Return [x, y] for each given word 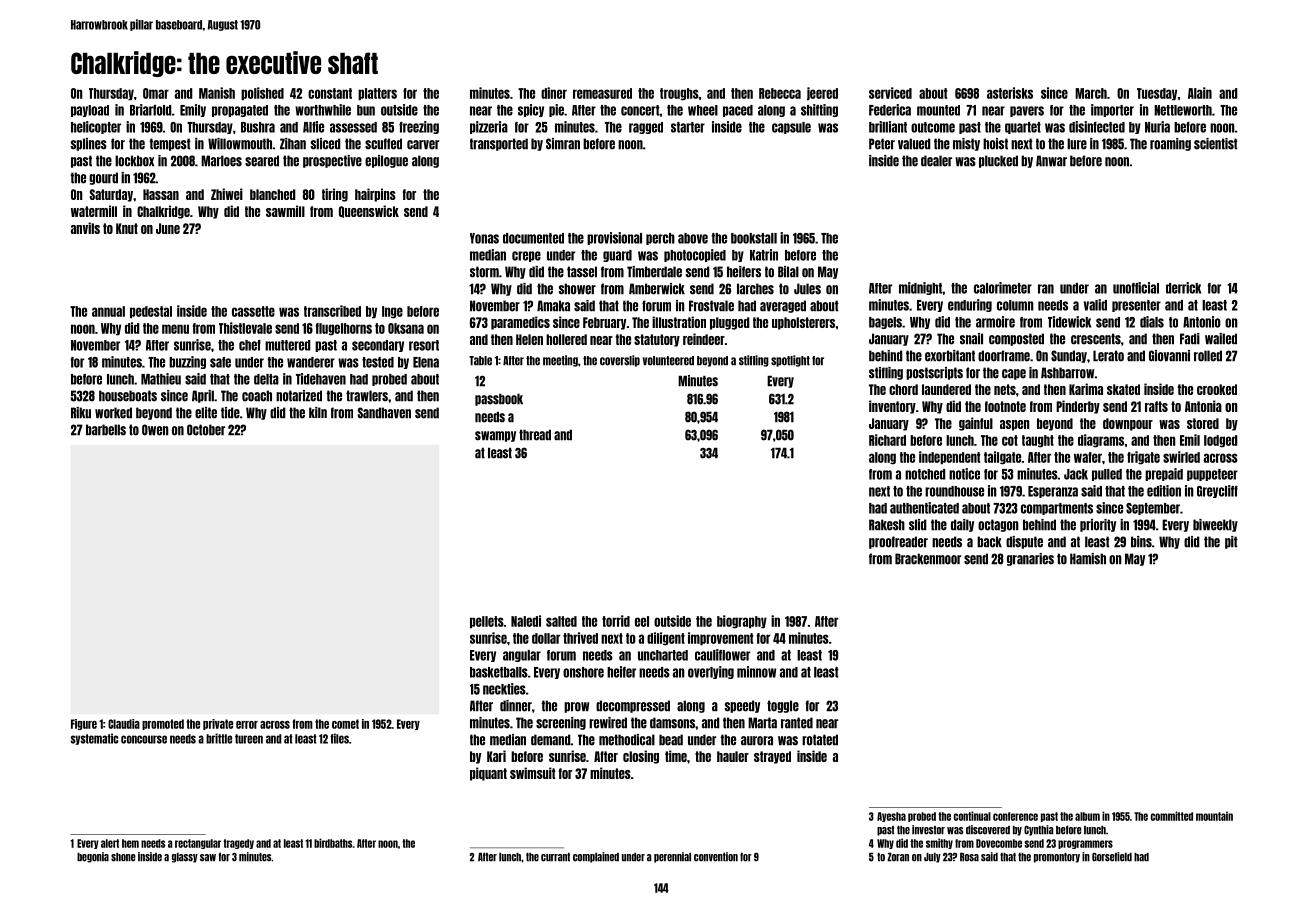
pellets [487, 622]
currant [555, 857]
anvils [85, 228]
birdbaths [333, 843]
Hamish [1088, 559]
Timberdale [654, 272]
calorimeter [1003, 288]
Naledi [526, 621]
